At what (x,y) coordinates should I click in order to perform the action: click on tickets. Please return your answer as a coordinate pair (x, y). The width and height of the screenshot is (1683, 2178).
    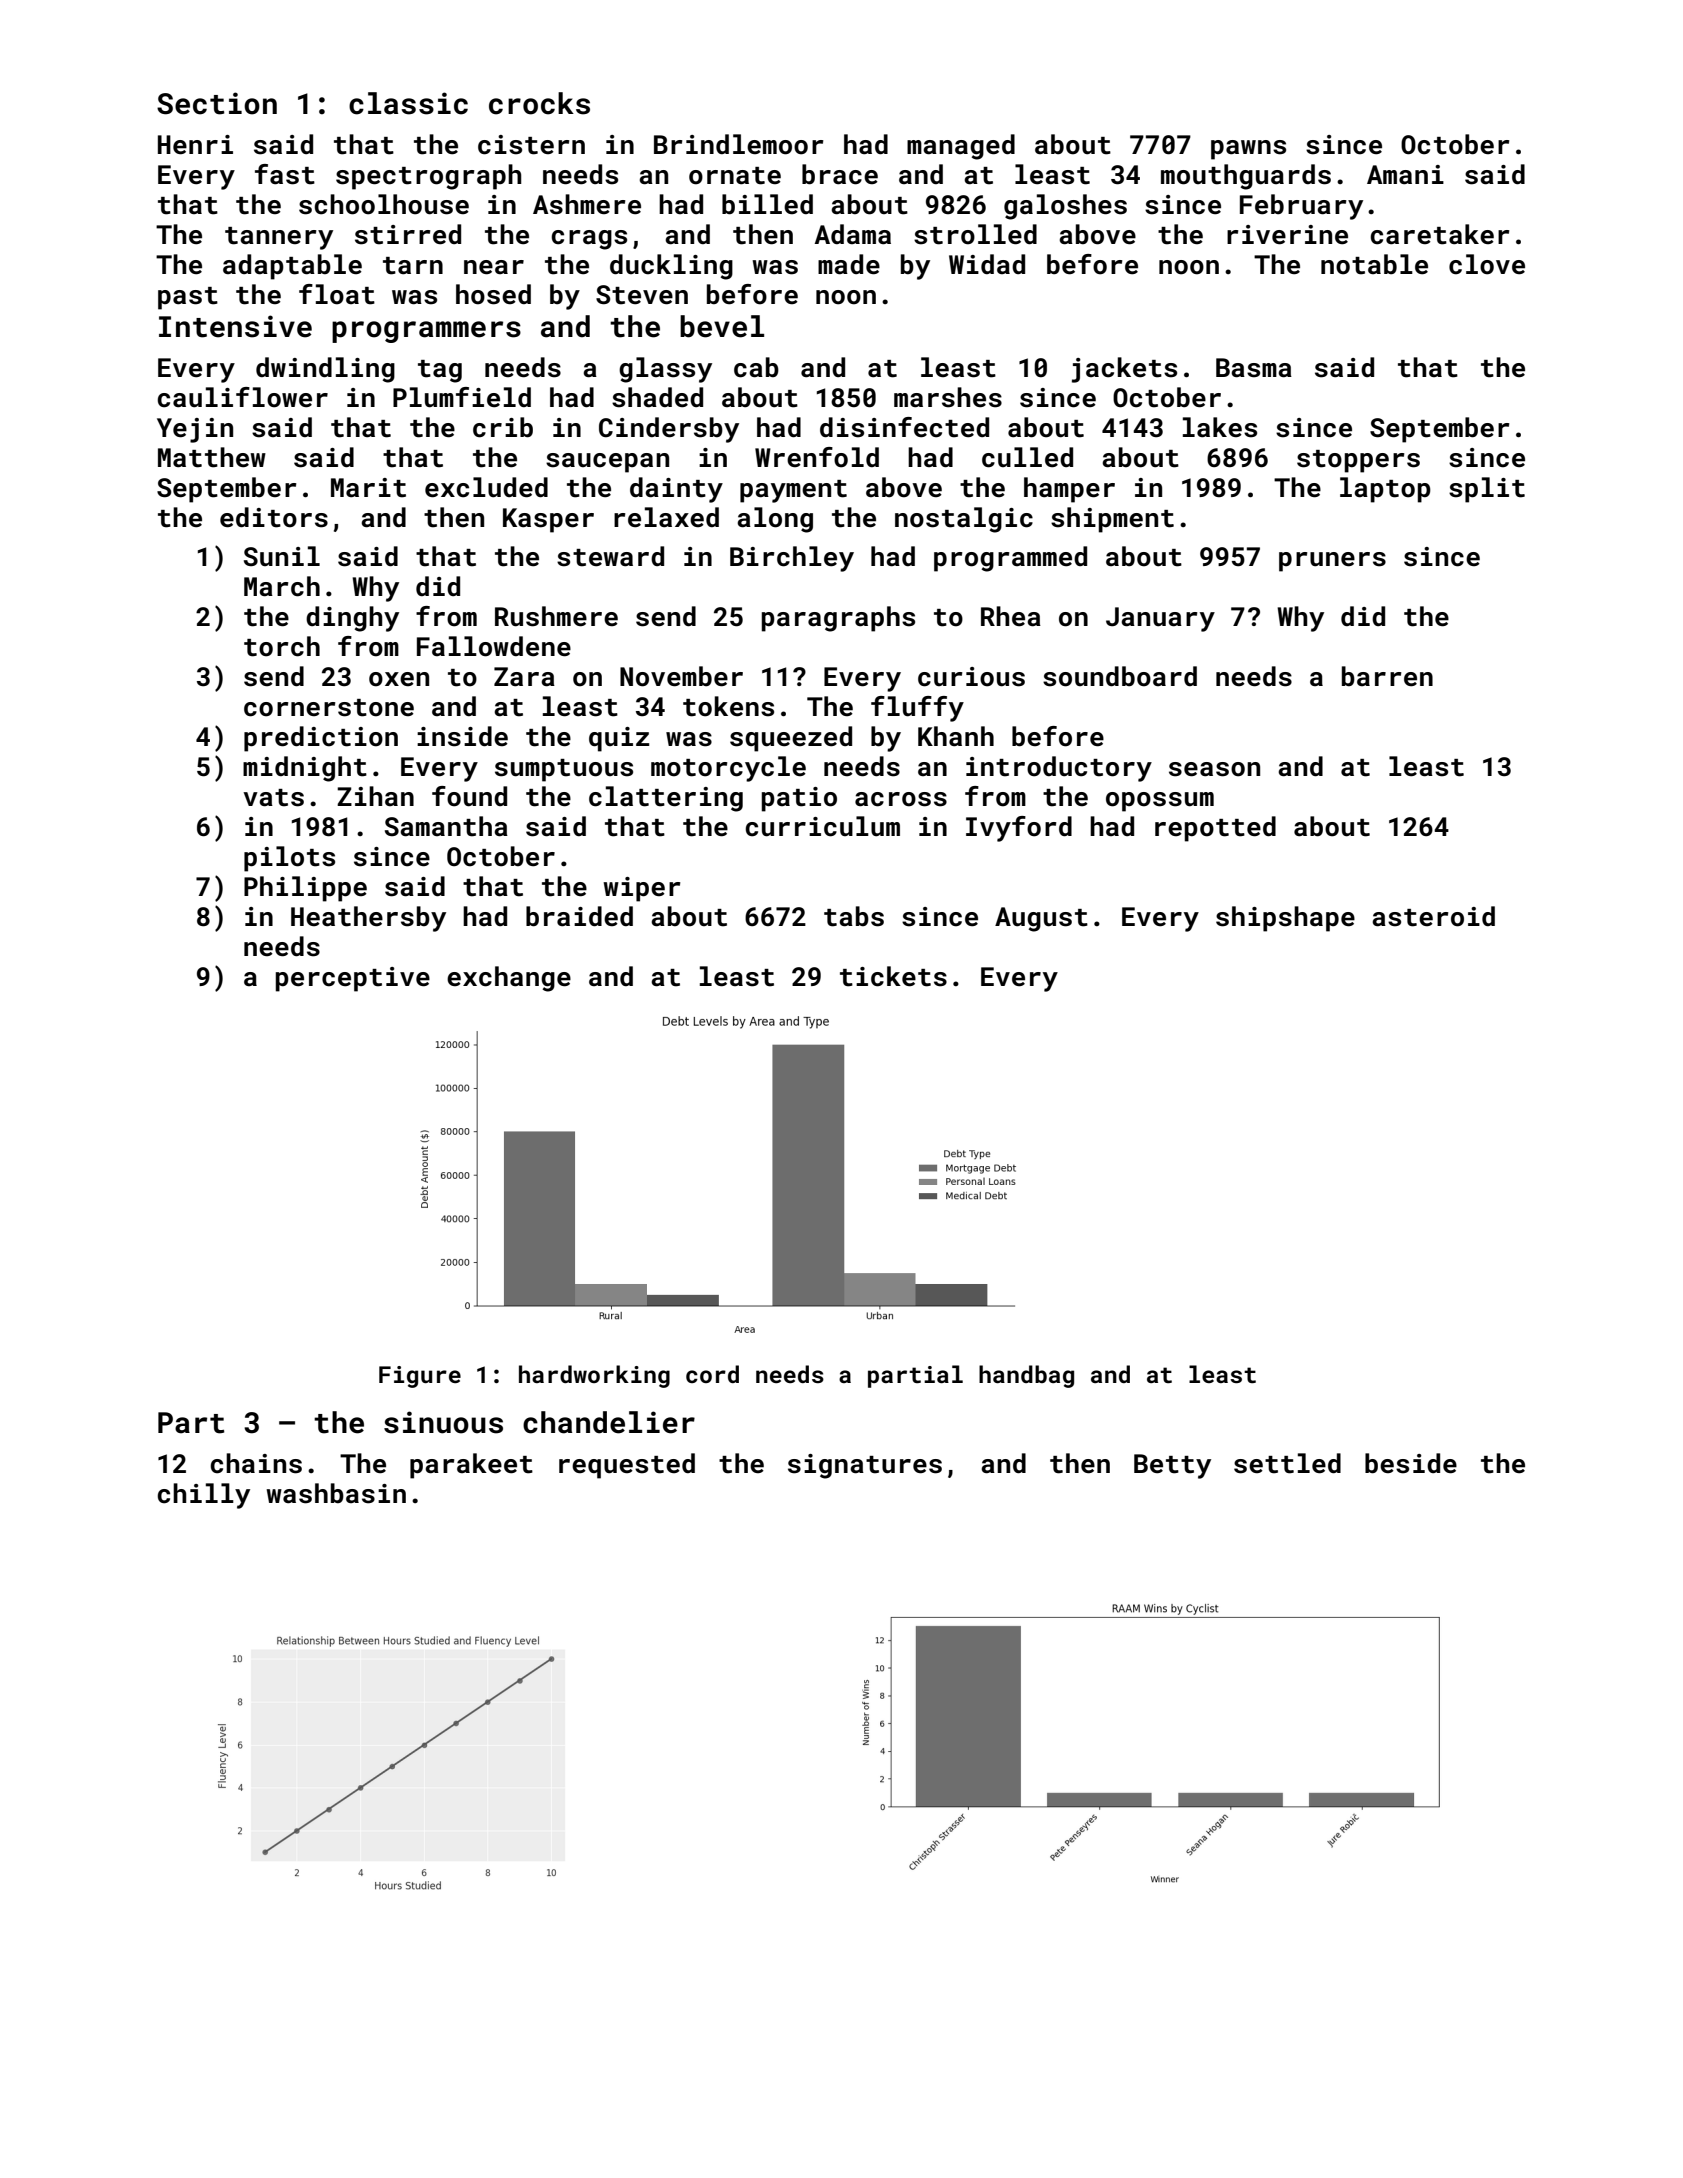
    Looking at the image, I should click on (893, 976).
